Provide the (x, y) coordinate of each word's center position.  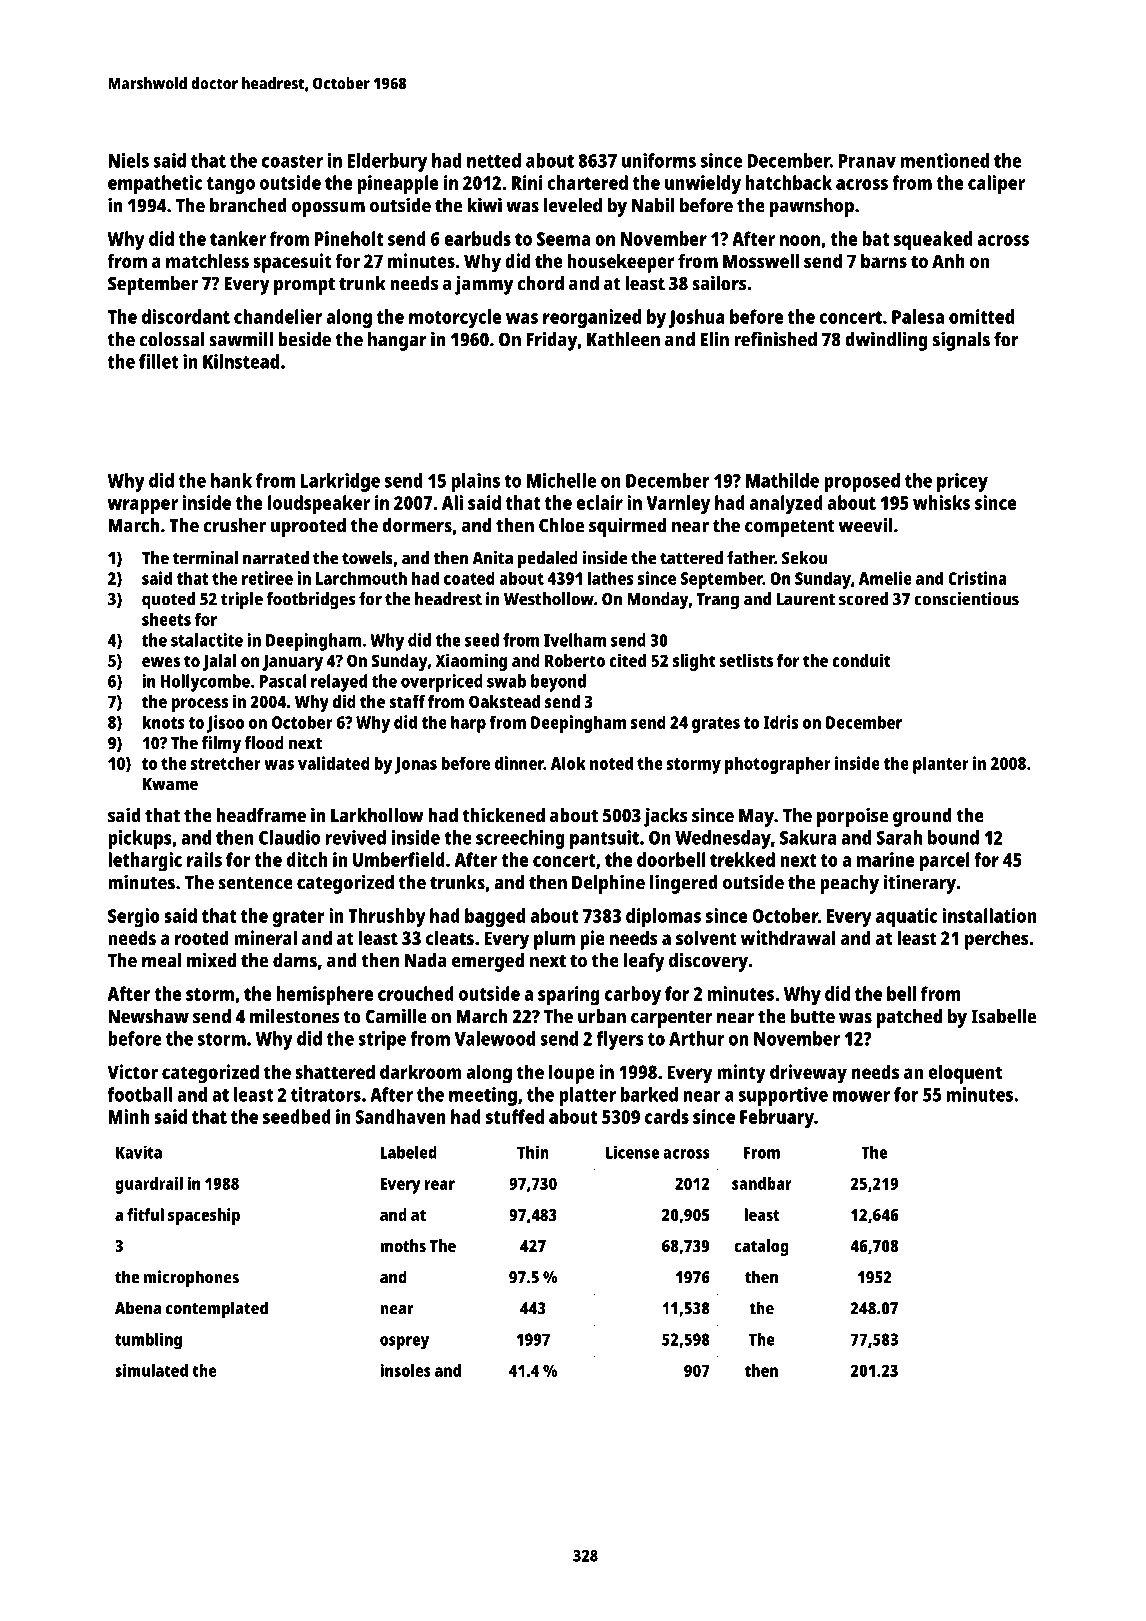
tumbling (148, 1341)
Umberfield (399, 859)
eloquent (965, 1074)
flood (264, 743)
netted (494, 160)
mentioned (945, 160)
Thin (533, 1152)
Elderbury (387, 162)
